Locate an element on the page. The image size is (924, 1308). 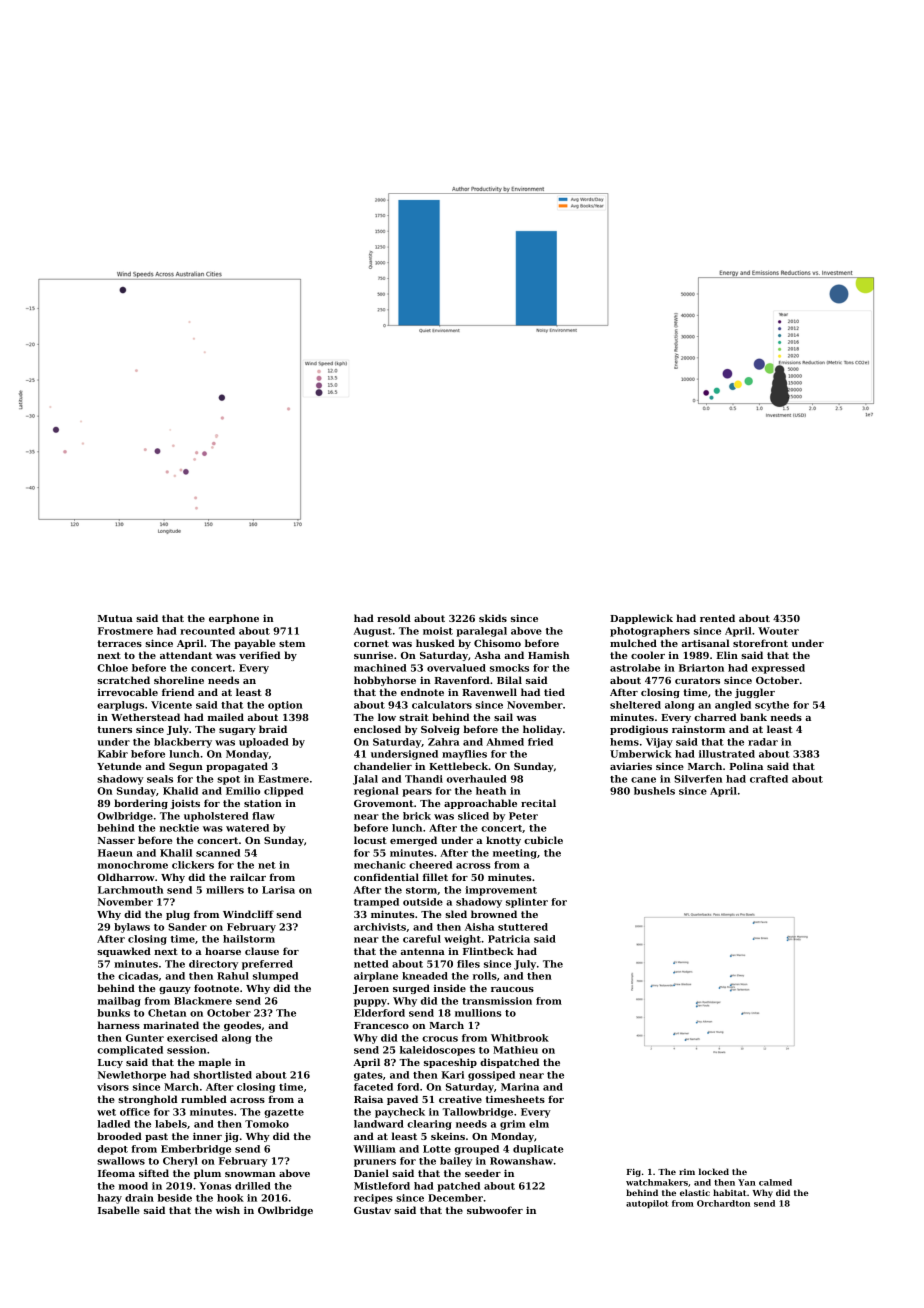
sifted is located at coordinates (154, 1173).
